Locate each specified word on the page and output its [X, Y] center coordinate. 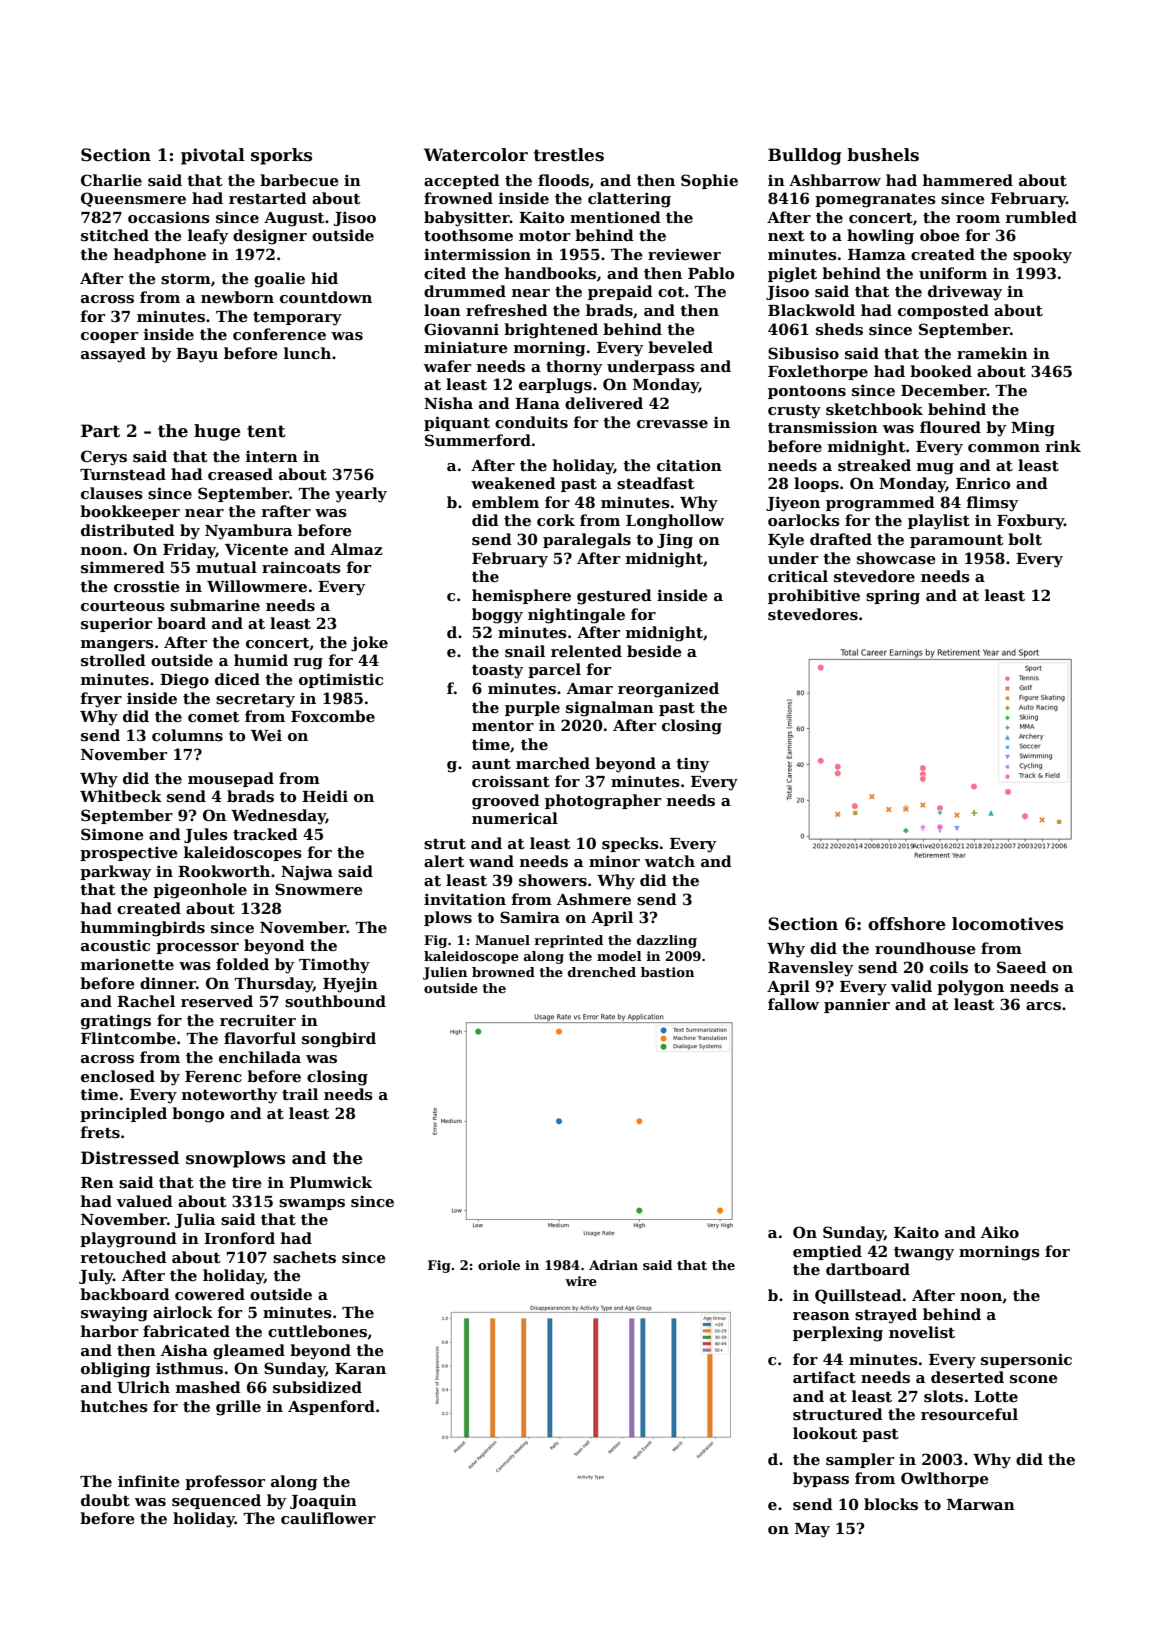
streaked [874, 465]
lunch [307, 353]
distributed [128, 530]
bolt [1025, 539]
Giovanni [461, 329]
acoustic [115, 945]
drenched [602, 972]
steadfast [656, 483]
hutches [114, 1406]
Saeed [1022, 967]
